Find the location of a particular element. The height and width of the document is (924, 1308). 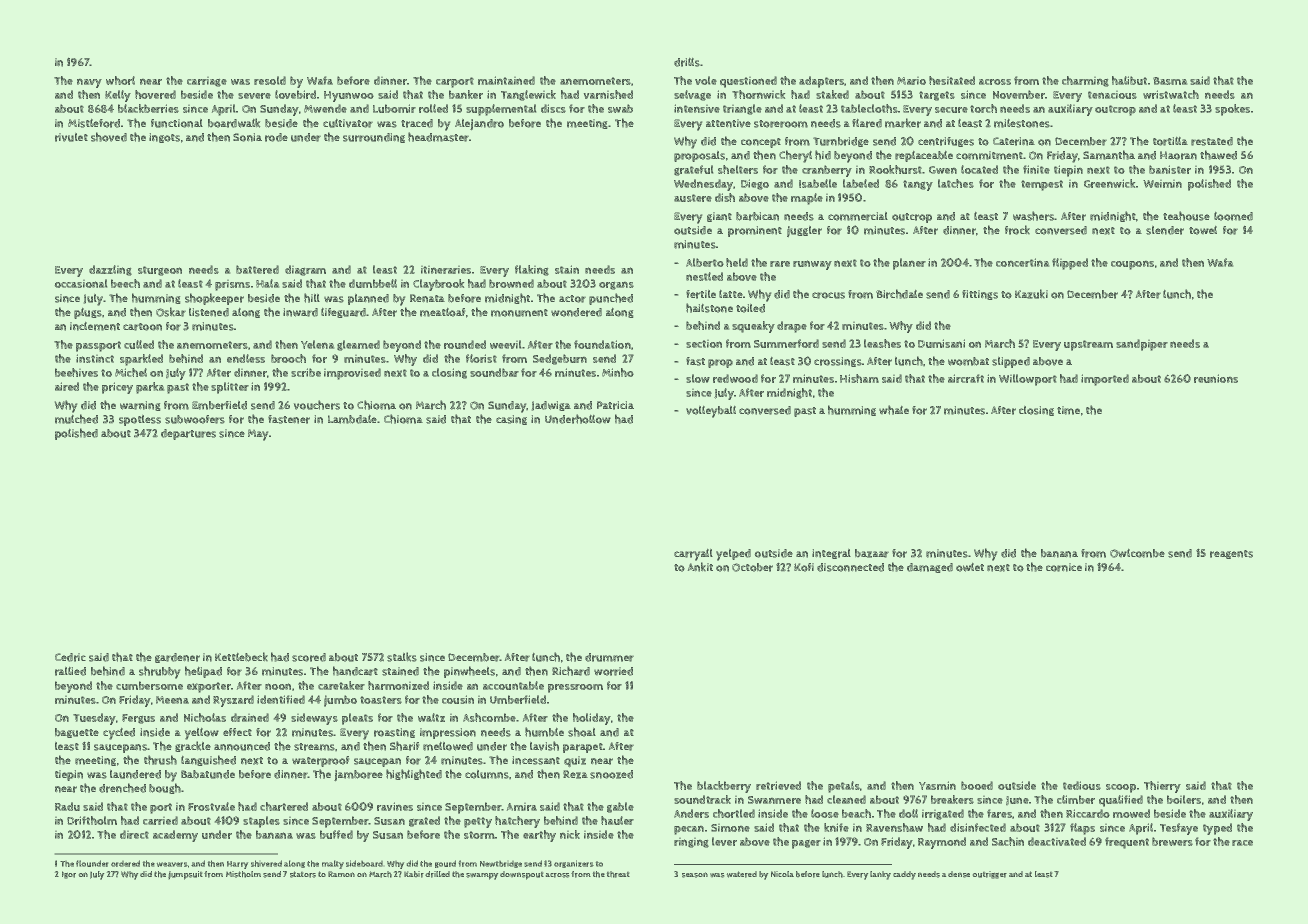

Ramon is located at coordinates (341, 874).
